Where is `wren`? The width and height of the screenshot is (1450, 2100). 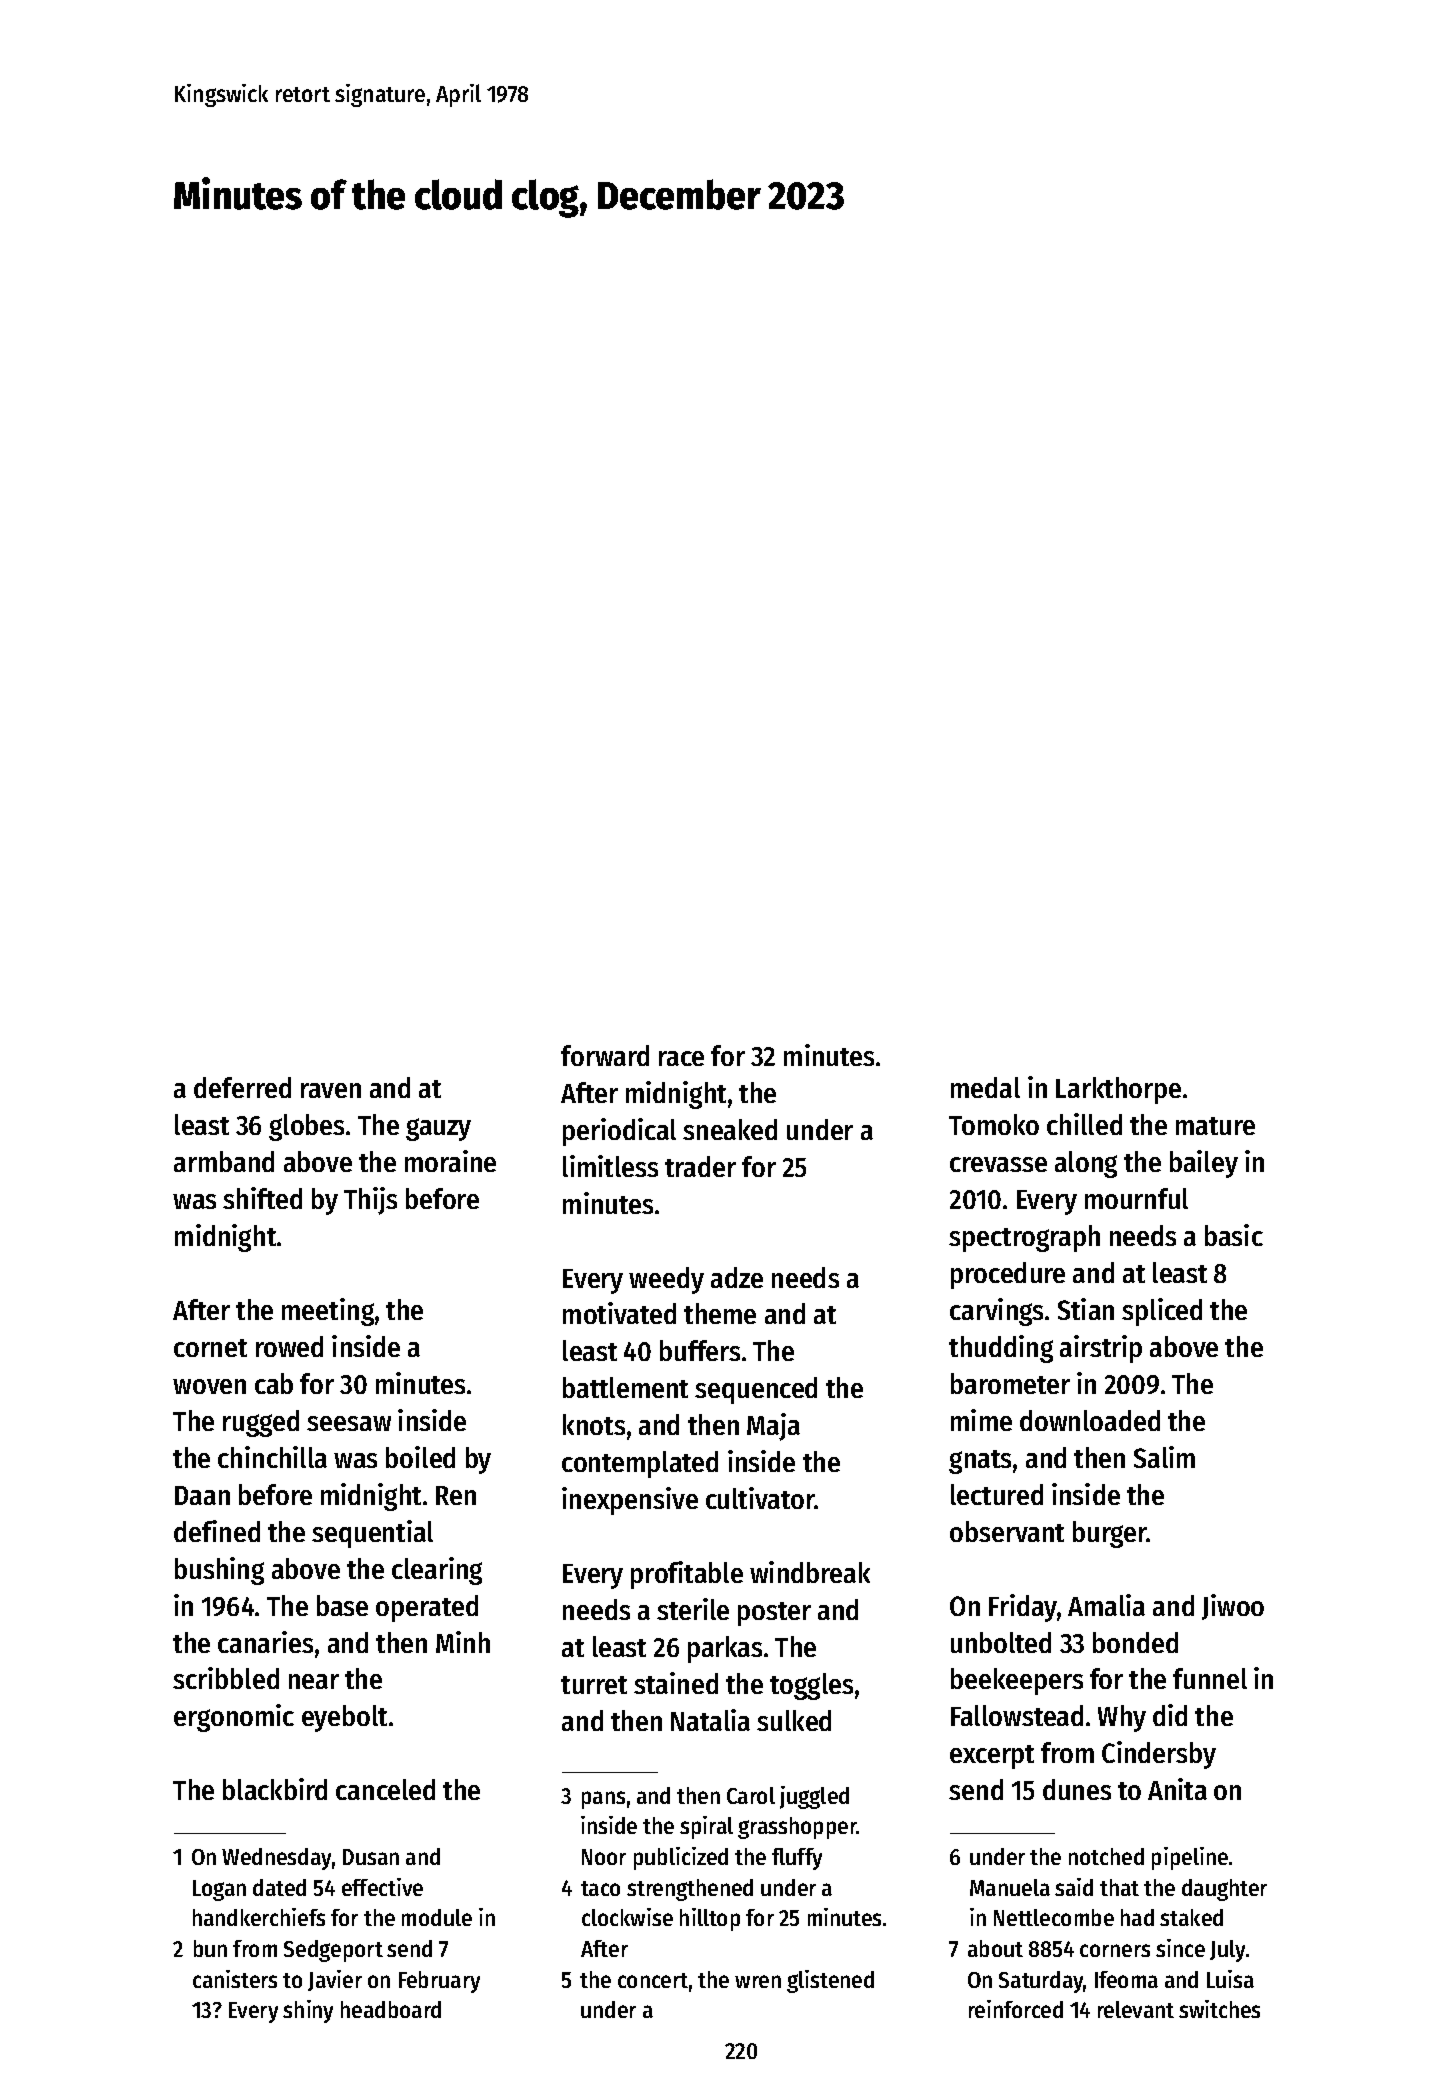
wren is located at coordinates (758, 1981).
